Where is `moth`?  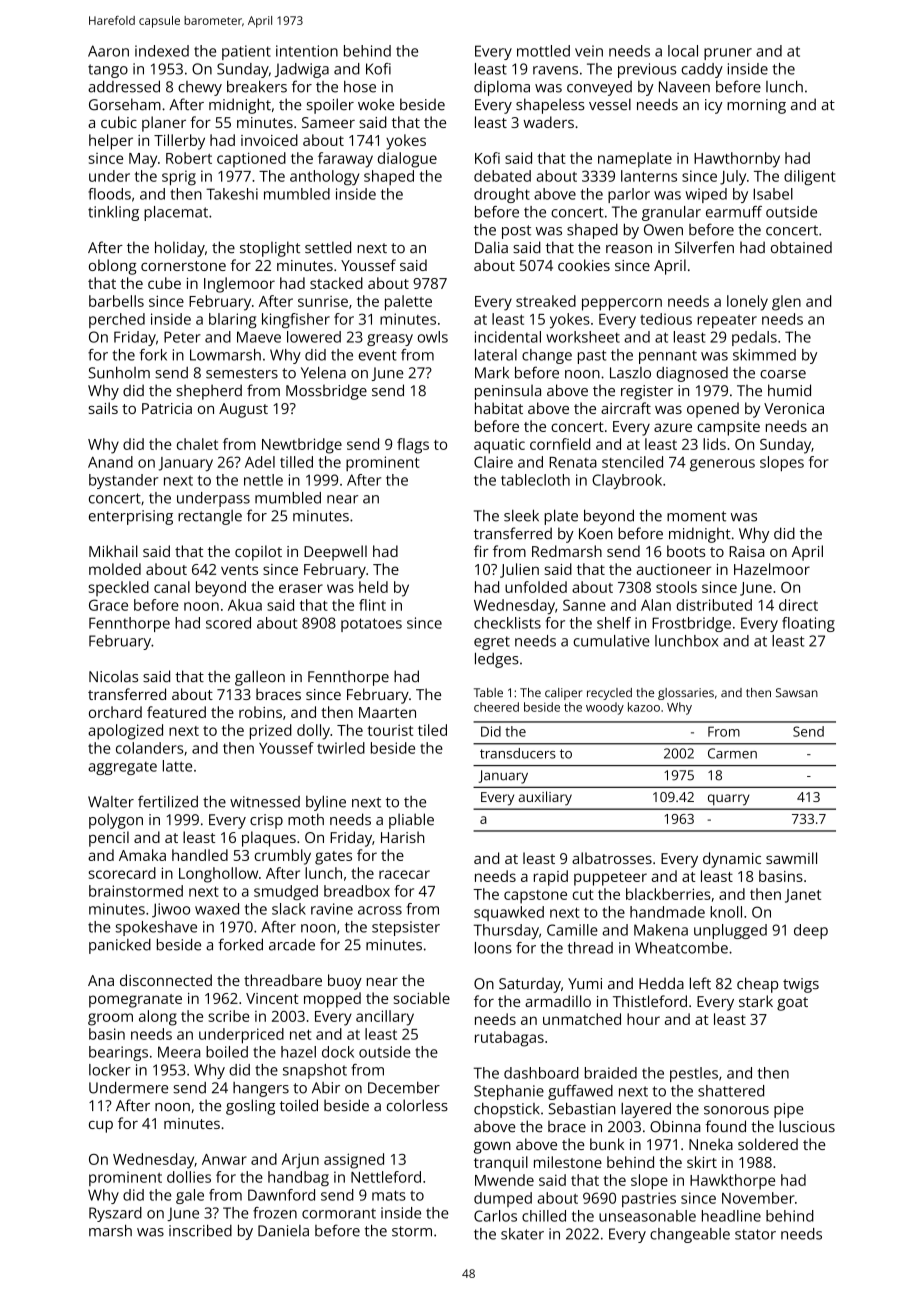
moth is located at coordinates (306, 819).
